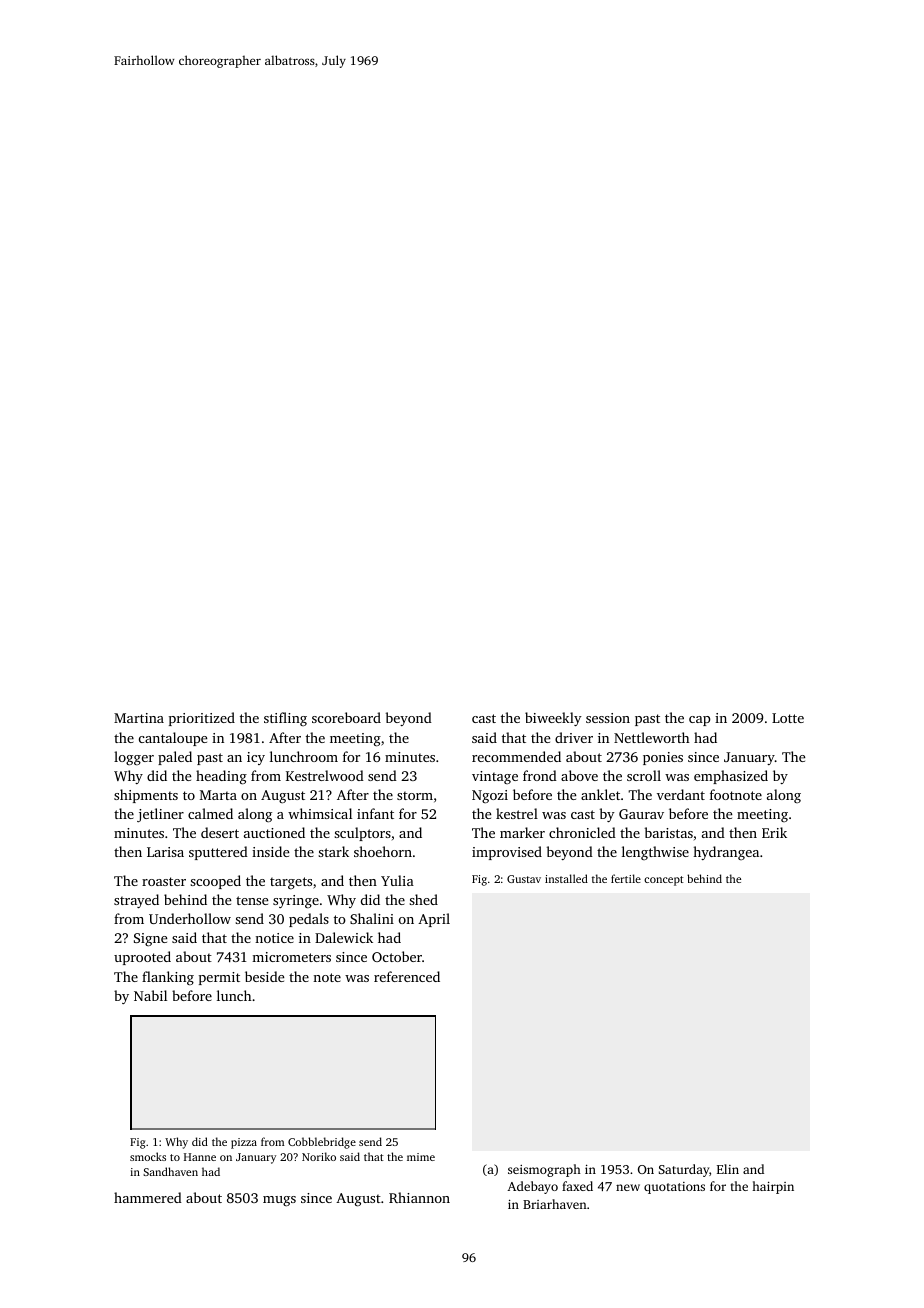 This document has width=924, height=1308. Describe the element at coordinates (375, 813) in the document. I see `infant` at that location.
